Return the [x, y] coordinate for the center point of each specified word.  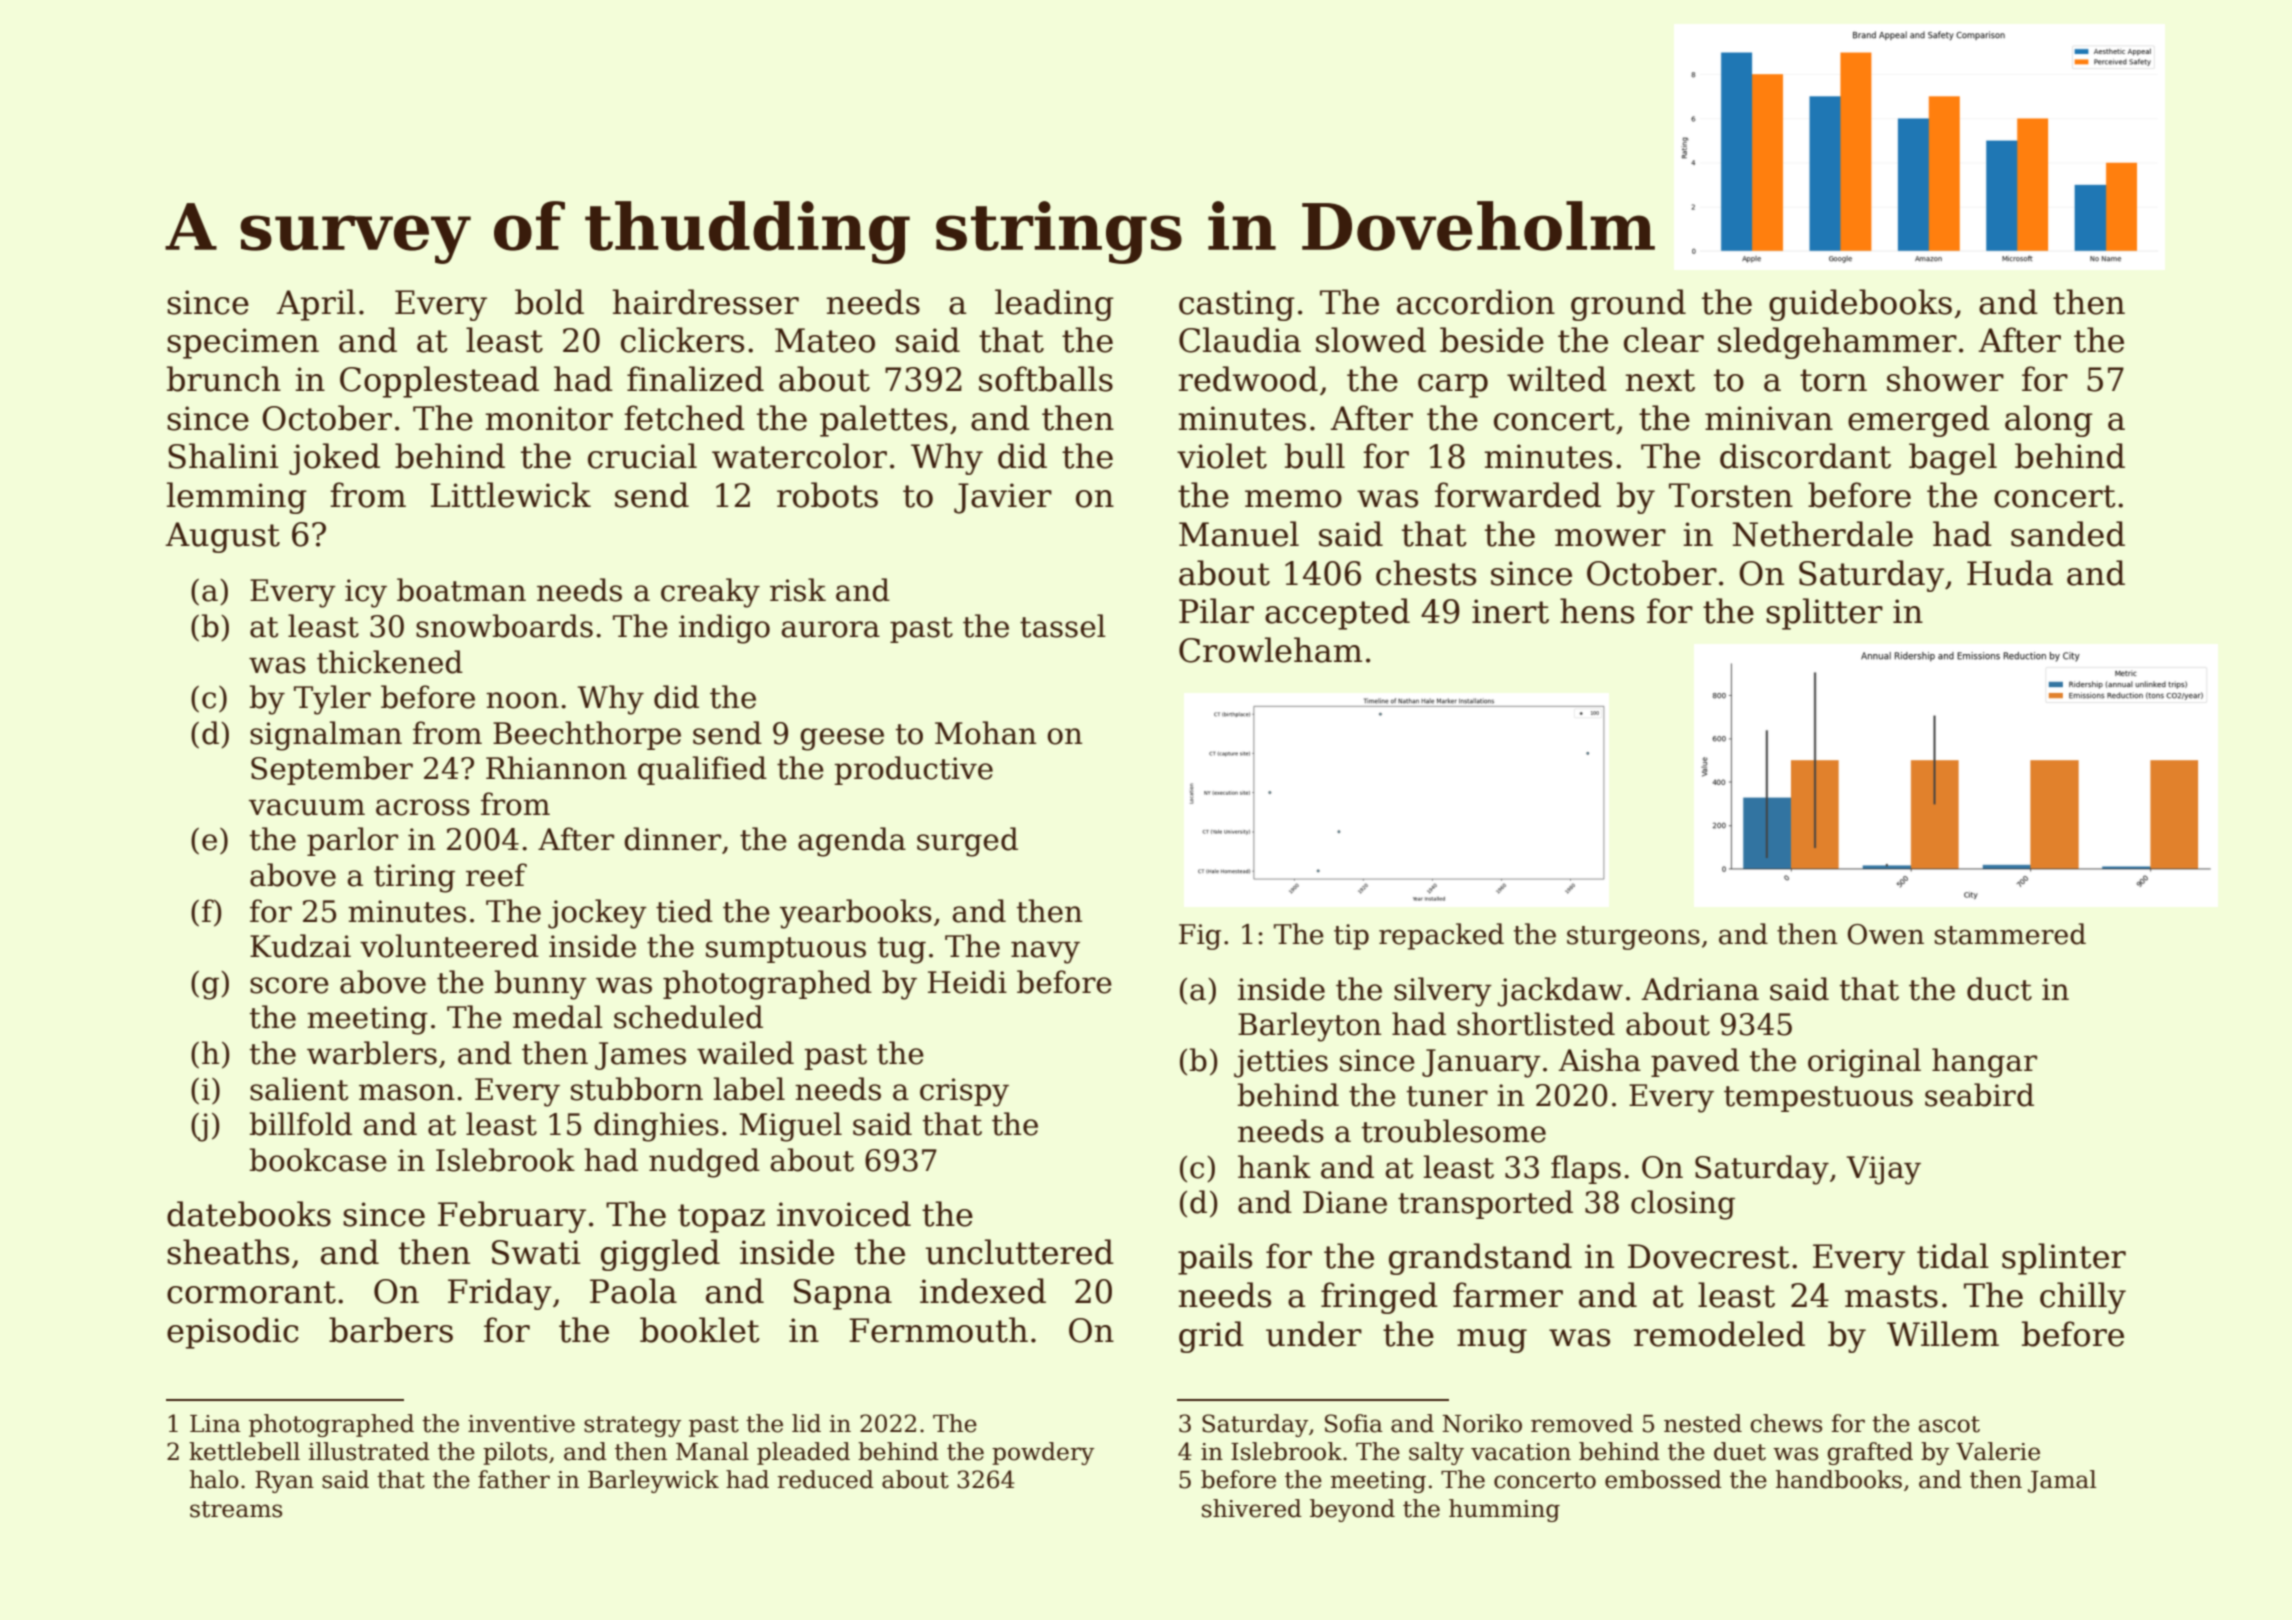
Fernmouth [938, 1330]
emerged [1919, 421]
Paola [633, 1291]
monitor [549, 418]
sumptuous [786, 950]
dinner [672, 839]
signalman [326, 736]
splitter [1824, 614]
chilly [2083, 1298]
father [514, 1479]
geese [842, 739]
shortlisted [1536, 1024]
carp [1453, 386]
